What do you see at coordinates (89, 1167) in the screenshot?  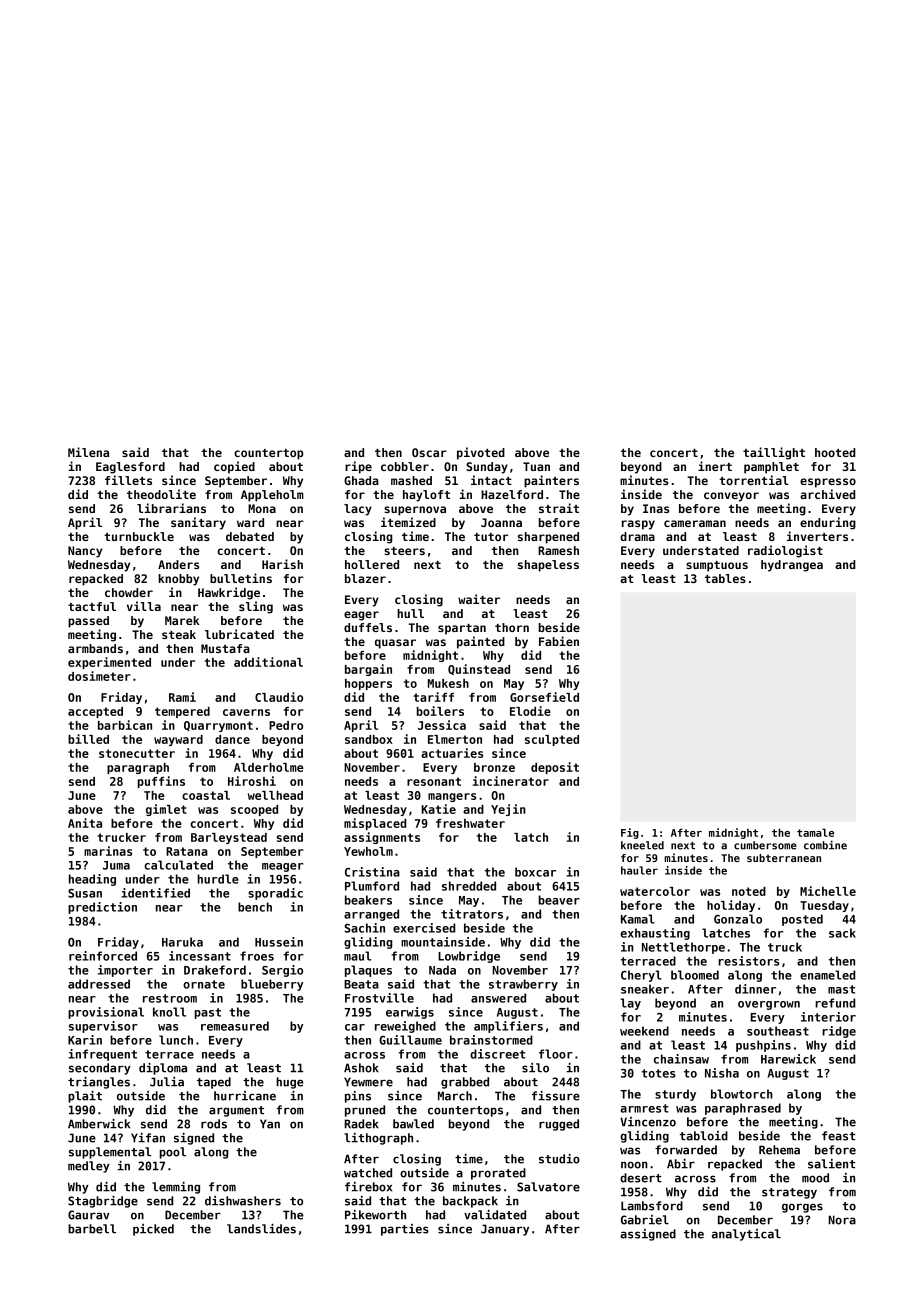 I see `medley` at bounding box center [89, 1167].
